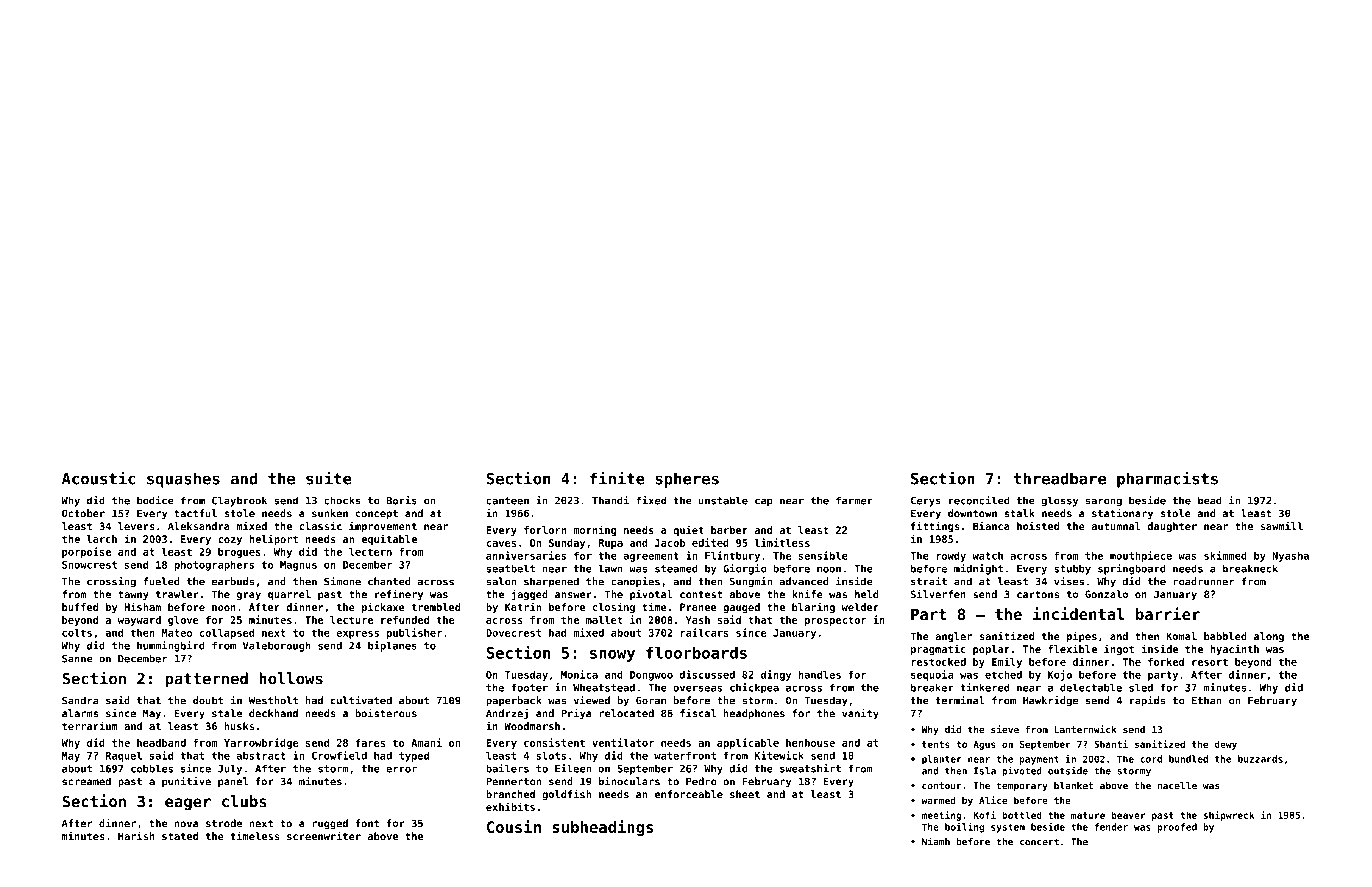  I want to click on Priya, so click(576, 714).
